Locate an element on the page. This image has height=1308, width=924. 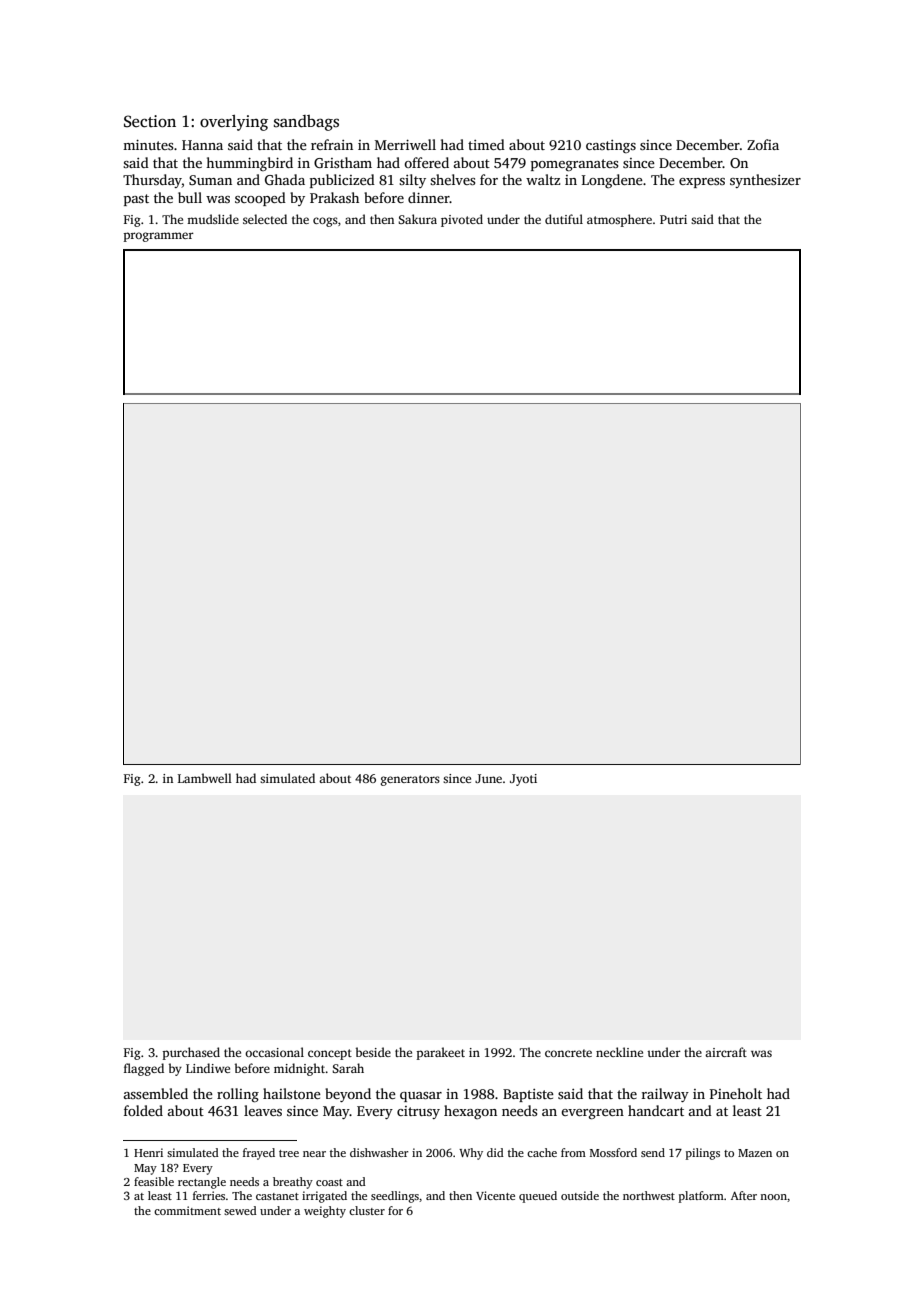
commitment is located at coordinates (187, 1210).
